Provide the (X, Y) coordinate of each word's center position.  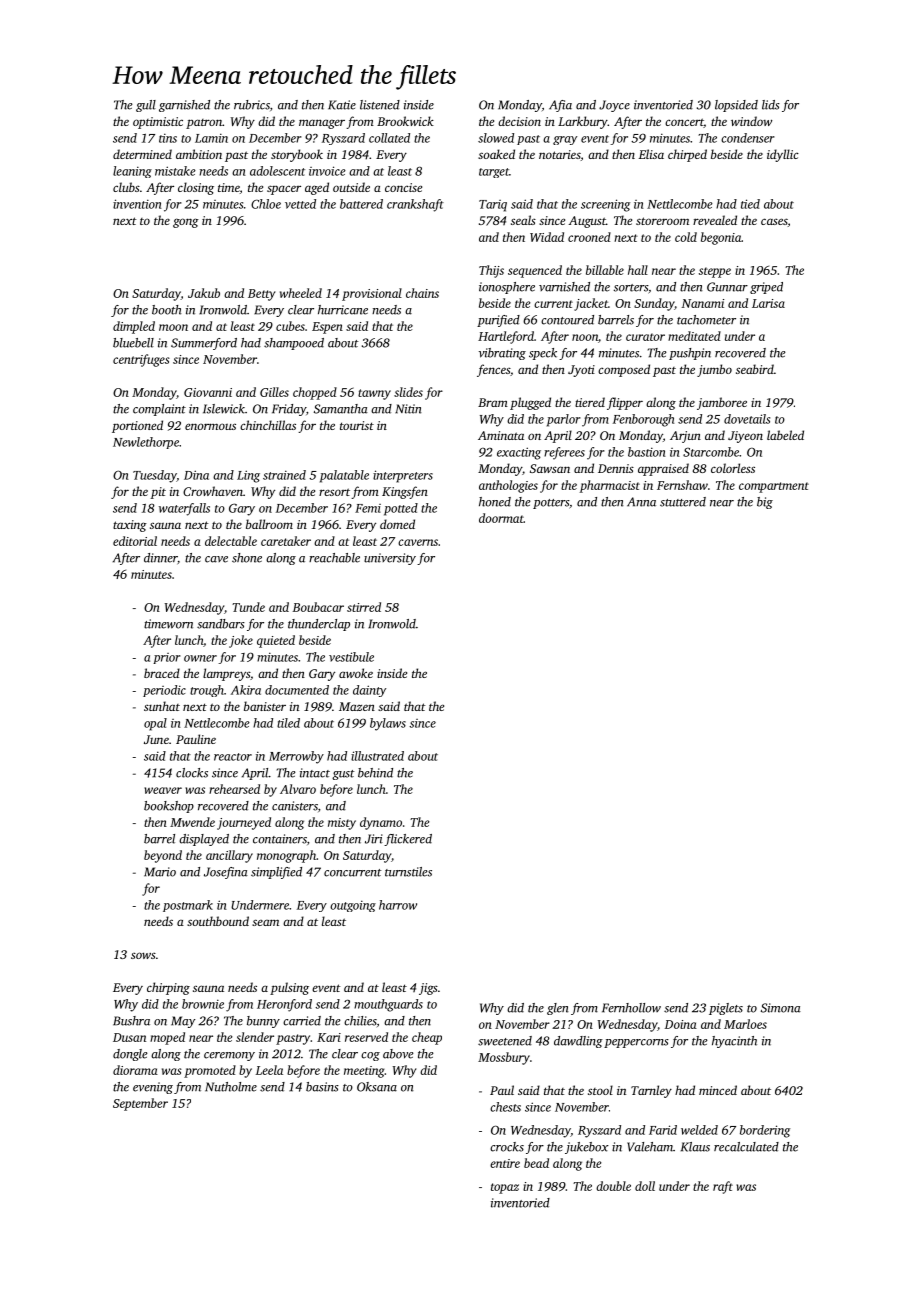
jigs (428, 989)
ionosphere (507, 288)
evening (153, 1088)
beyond (163, 856)
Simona (781, 1008)
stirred (364, 607)
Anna (641, 502)
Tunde (248, 607)
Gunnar (727, 287)
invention (137, 204)
